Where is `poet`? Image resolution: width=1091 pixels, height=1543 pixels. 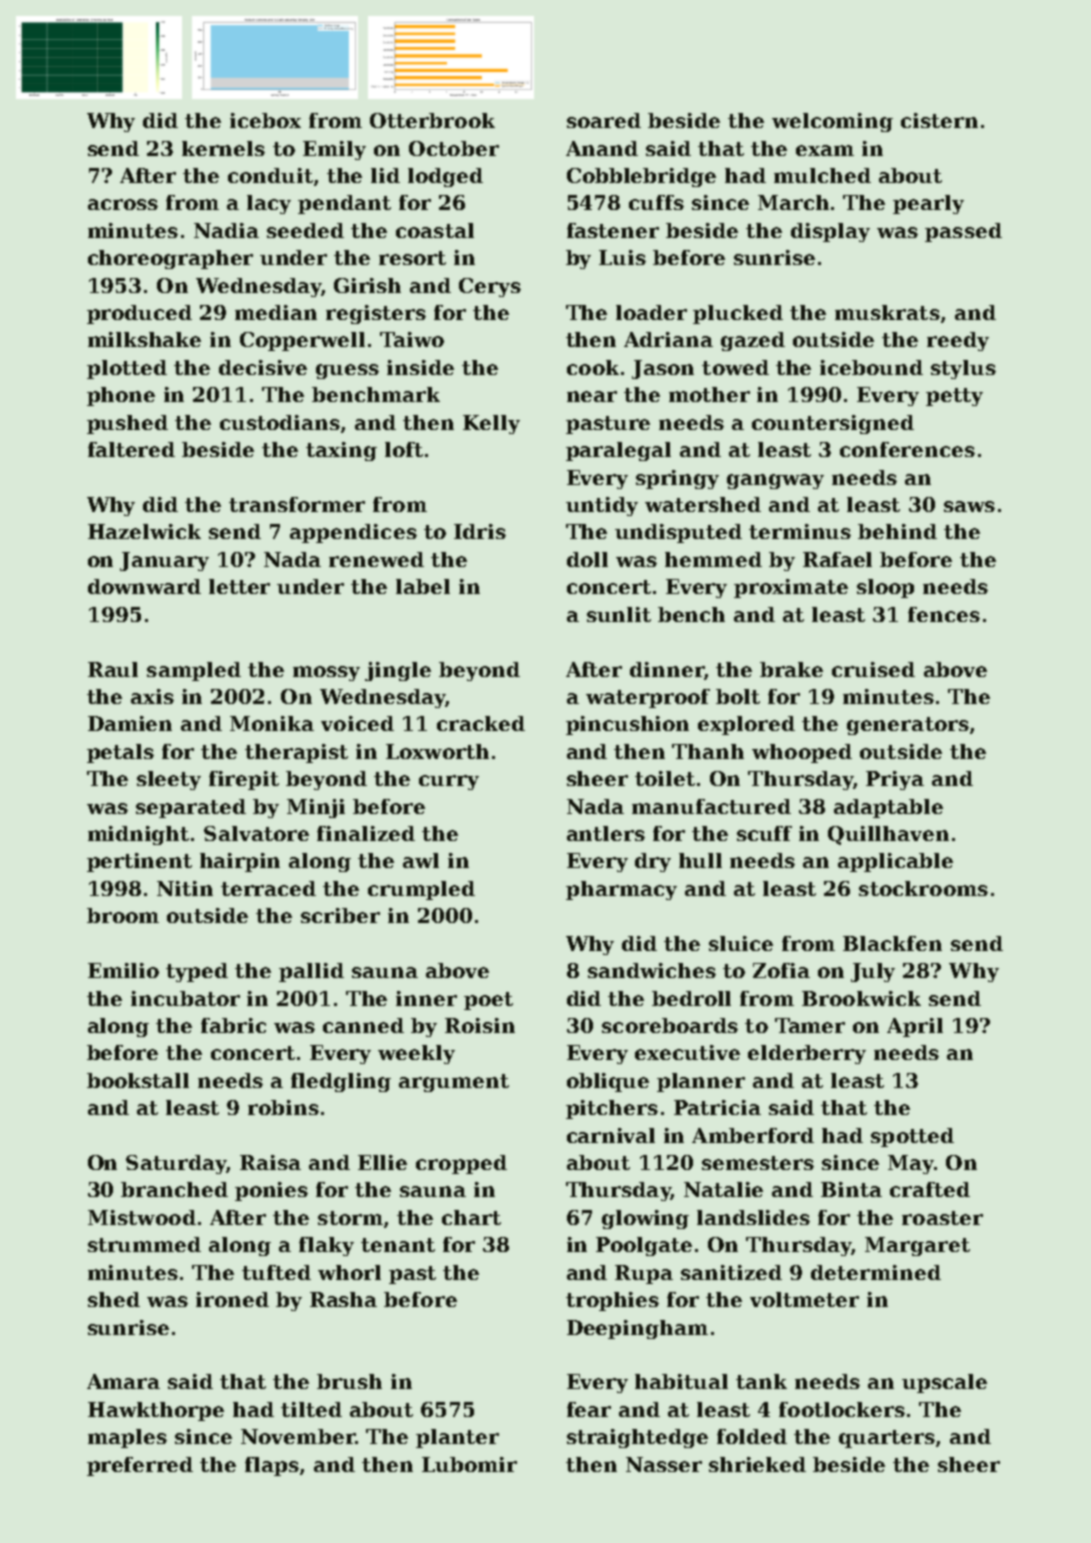
poet is located at coordinates (488, 1001).
